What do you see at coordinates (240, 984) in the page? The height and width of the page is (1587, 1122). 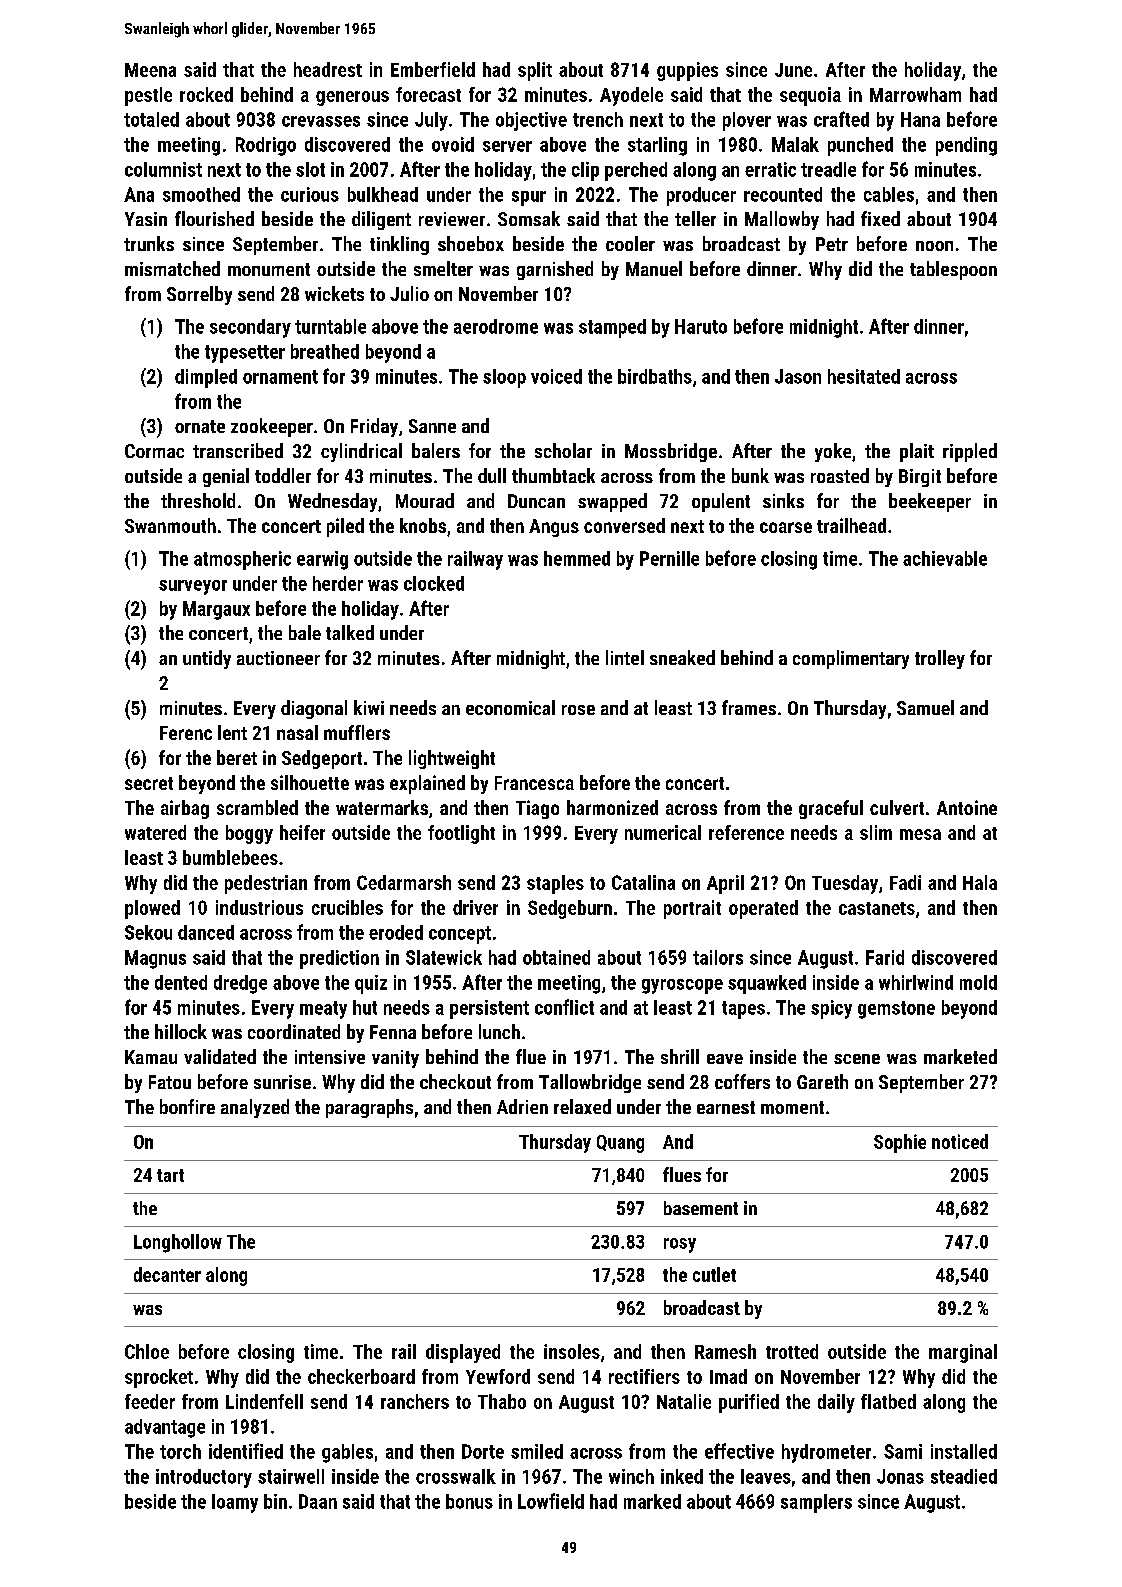 I see `dredge` at bounding box center [240, 984].
